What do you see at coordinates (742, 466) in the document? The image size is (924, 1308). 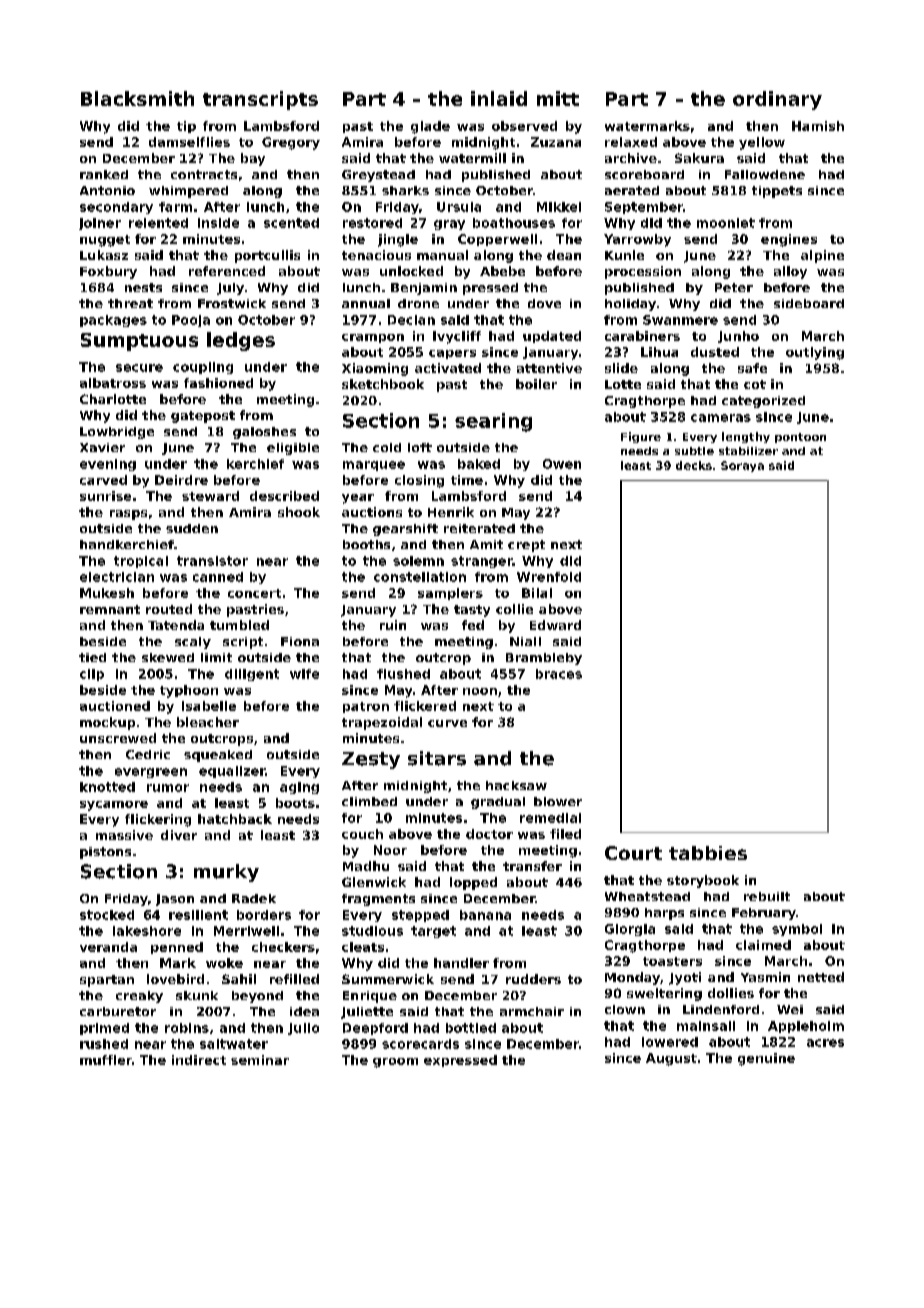 I see `Soraya` at bounding box center [742, 466].
